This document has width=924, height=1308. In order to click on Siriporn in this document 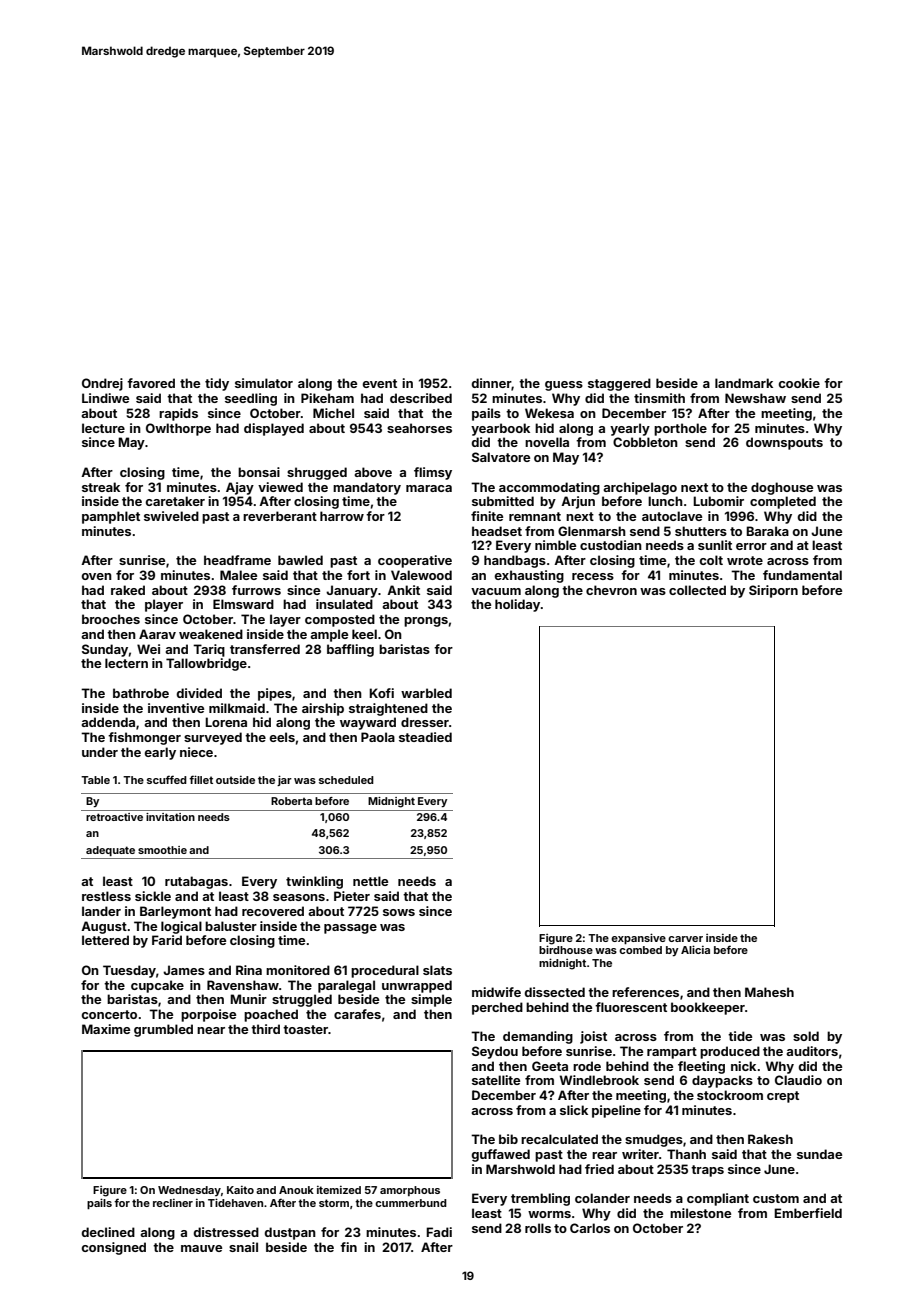, I will do `click(773, 591)`.
